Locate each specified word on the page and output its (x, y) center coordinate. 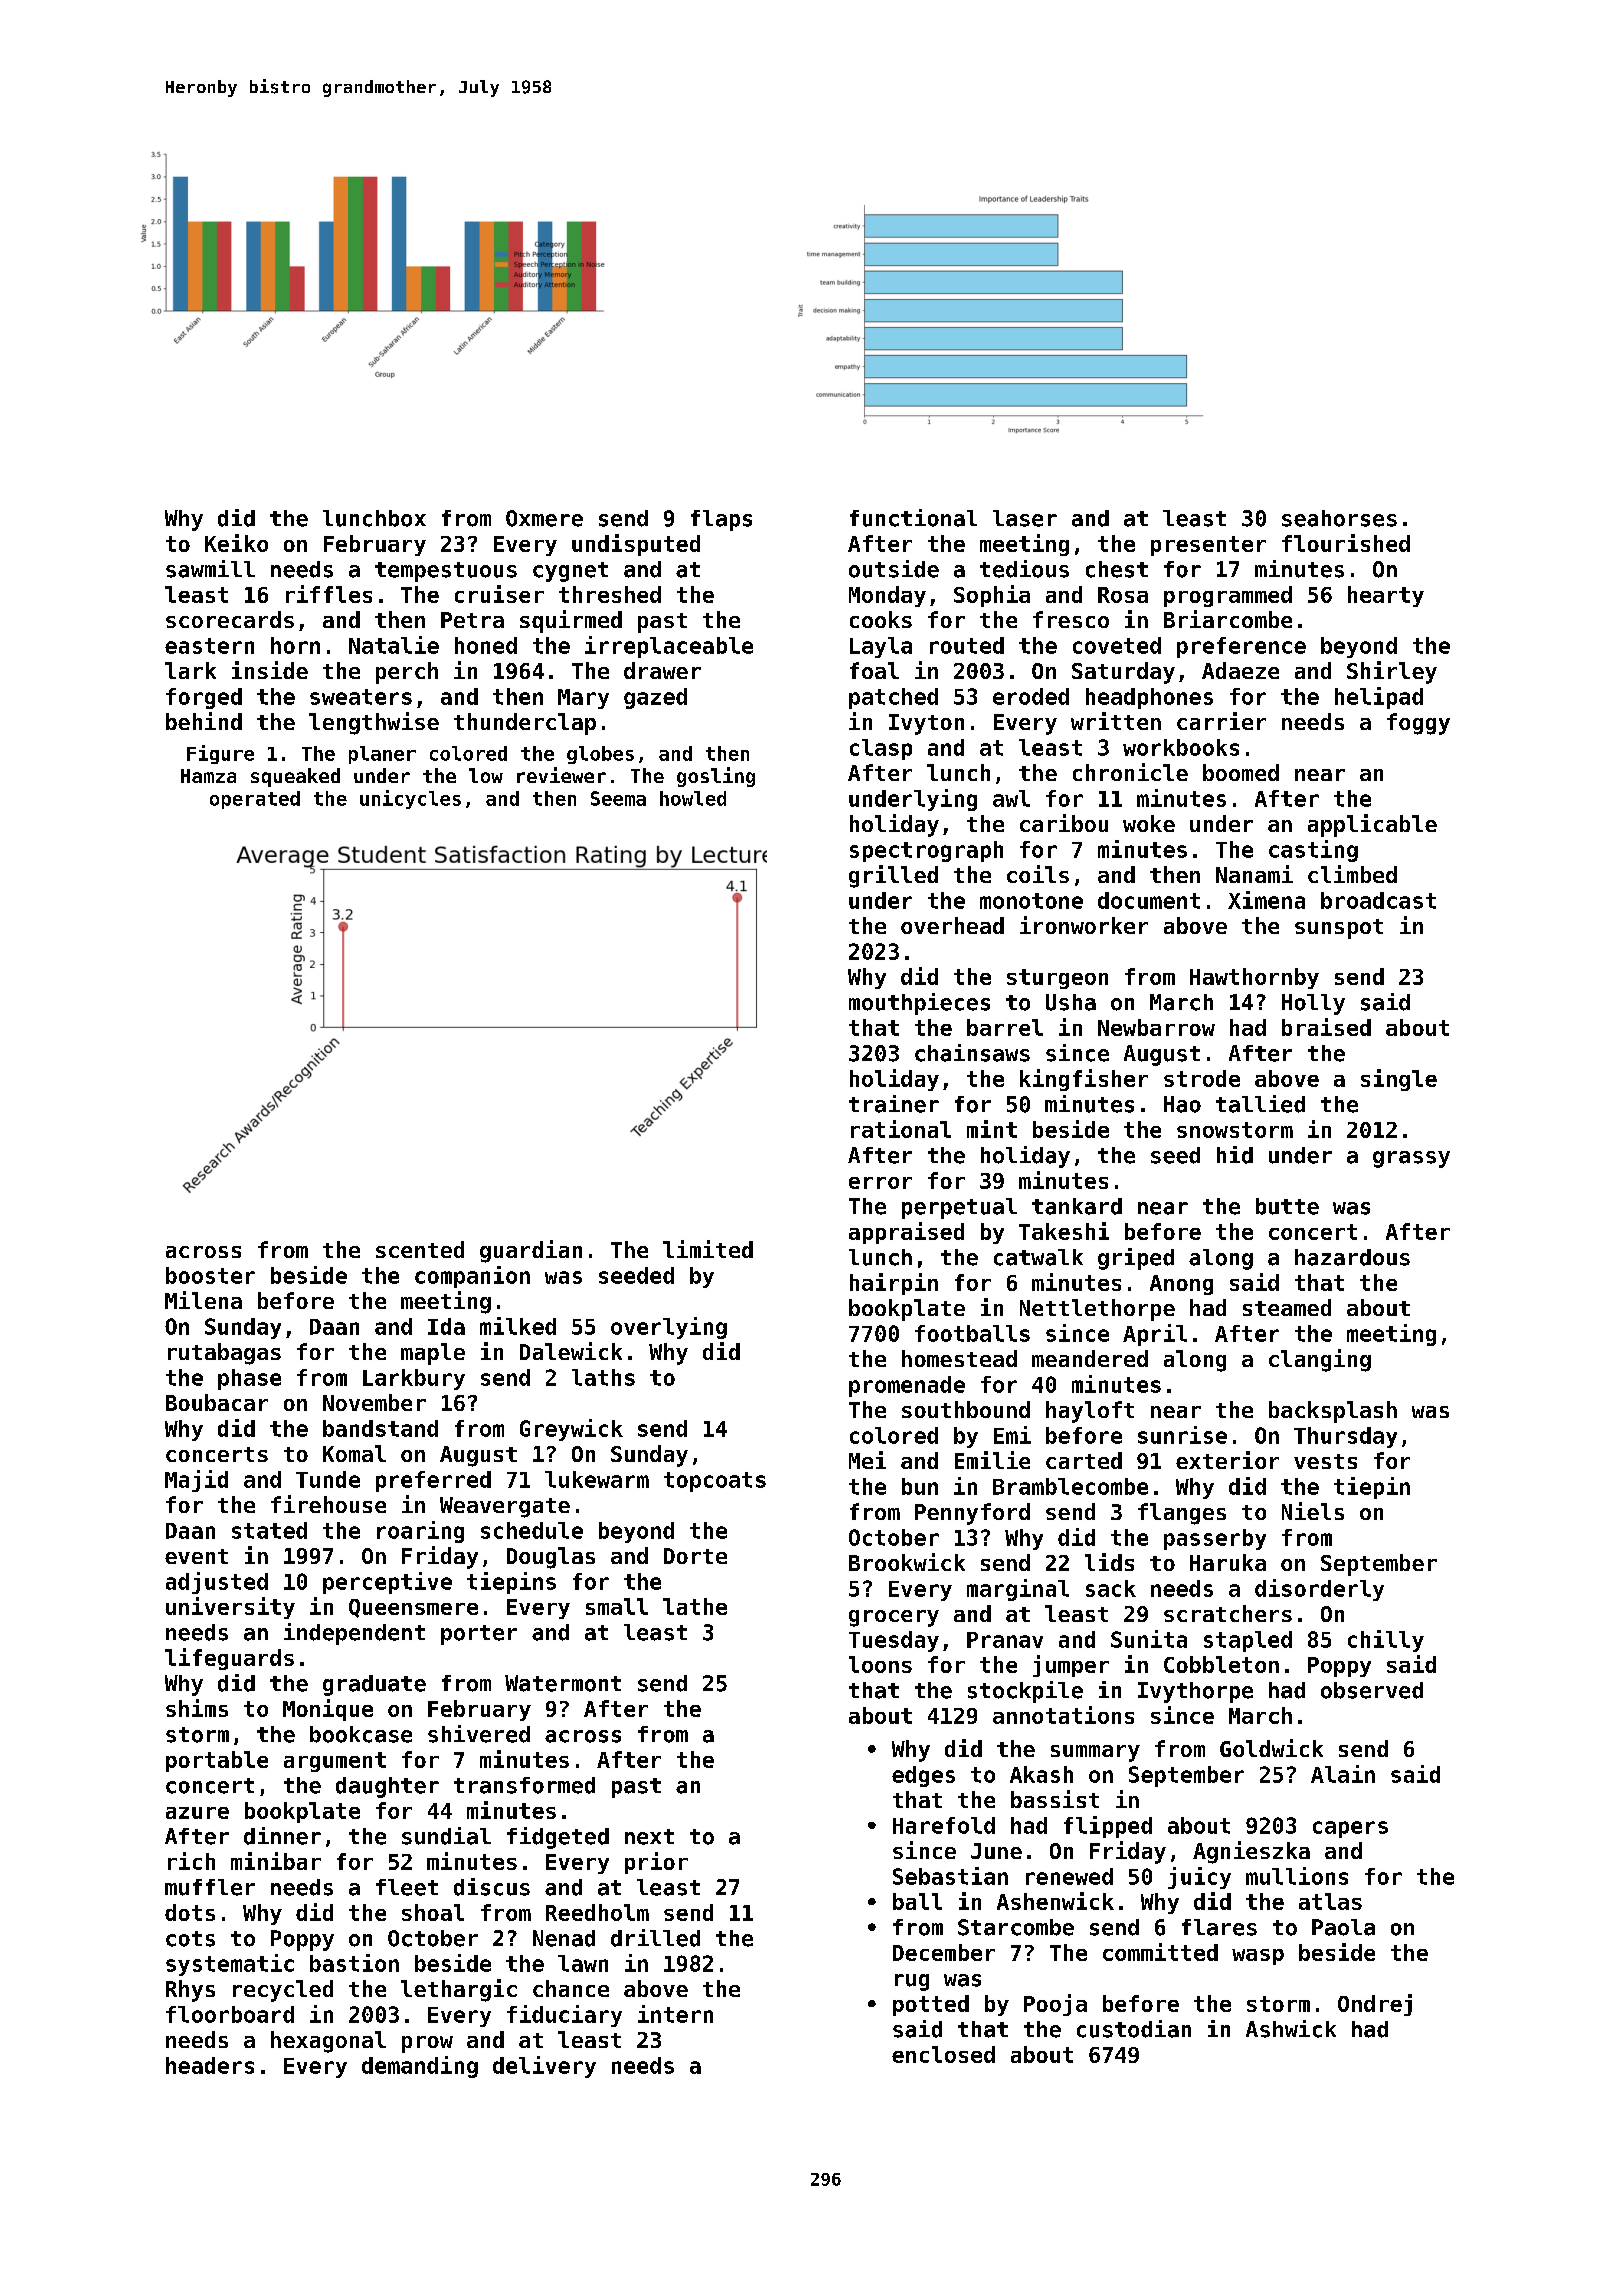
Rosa (1123, 595)
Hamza (208, 776)
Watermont (563, 1683)
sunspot (1339, 929)
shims (197, 1708)
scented (420, 1249)
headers (210, 2065)
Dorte (695, 1556)
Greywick (571, 1430)
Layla (881, 647)
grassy (1411, 1159)
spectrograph (926, 851)
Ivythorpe (1195, 1692)
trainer (894, 1104)
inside (270, 670)
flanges (1182, 1514)
